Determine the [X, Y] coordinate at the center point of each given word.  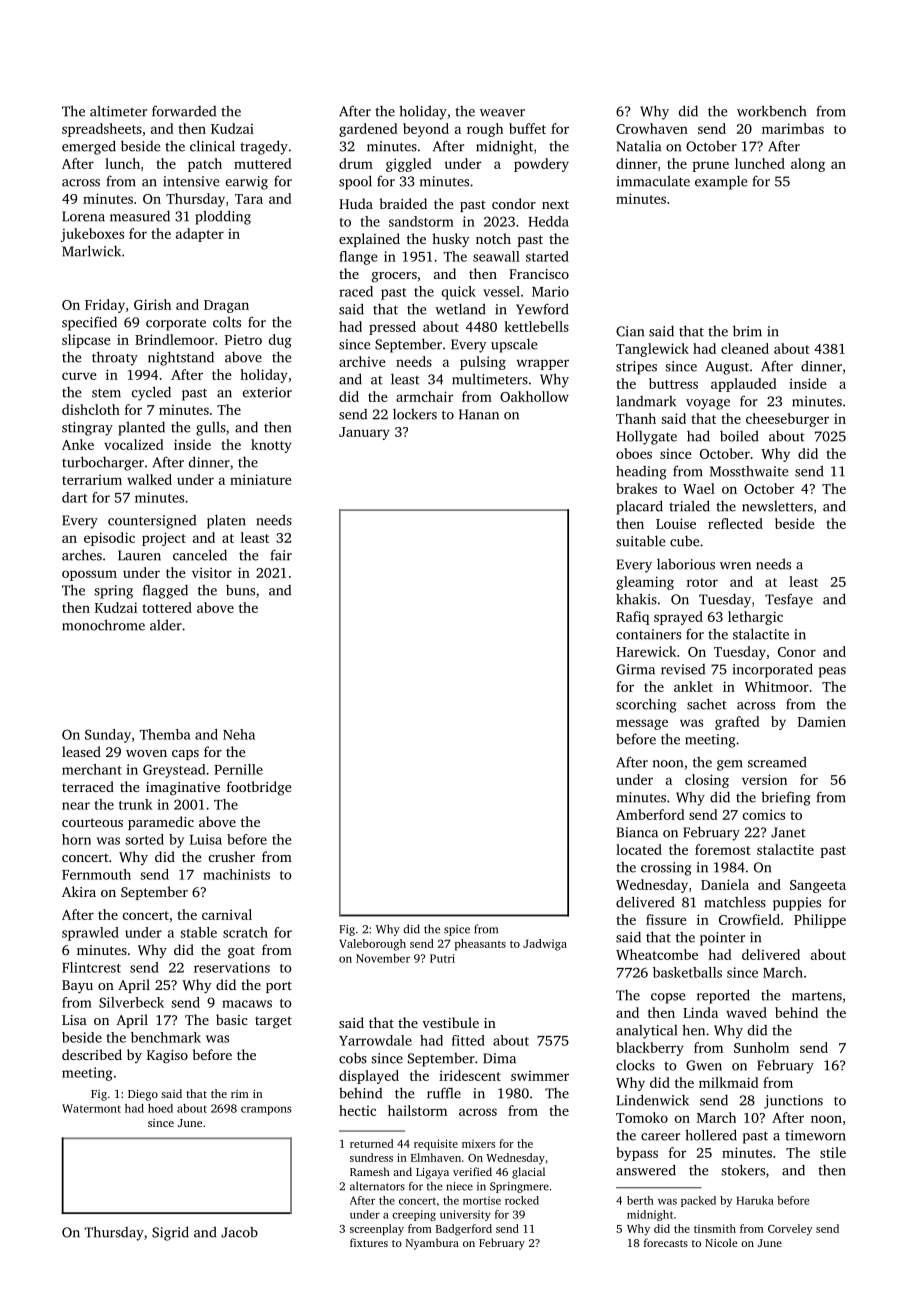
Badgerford [464, 1230]
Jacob [239, 1232]
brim [747, 331]
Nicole [721, 1242]
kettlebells [536, 326]
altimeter [118, 111]
